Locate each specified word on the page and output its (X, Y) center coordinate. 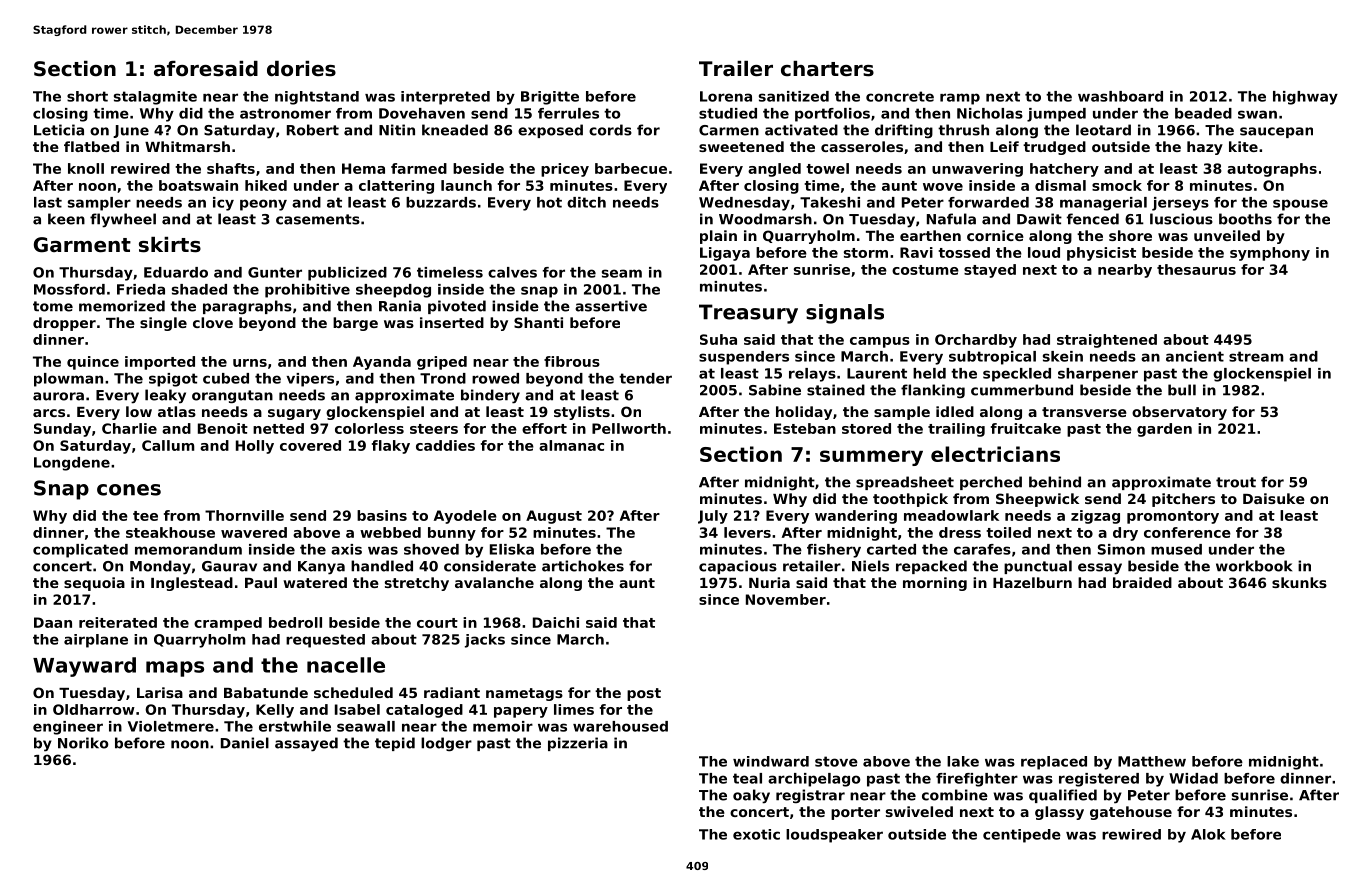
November (786, 599)
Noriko (83, 743)
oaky (751, 796)
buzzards (441, 202)
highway (1305, 98)
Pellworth (629, 428)
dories (301, 69)
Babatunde (266, 692)
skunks (1299, 582)
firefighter (977, 780)
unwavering (977, 170)
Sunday (62, 430)
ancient (1195, 356)
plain (718, 237)
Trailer (736, 69)
